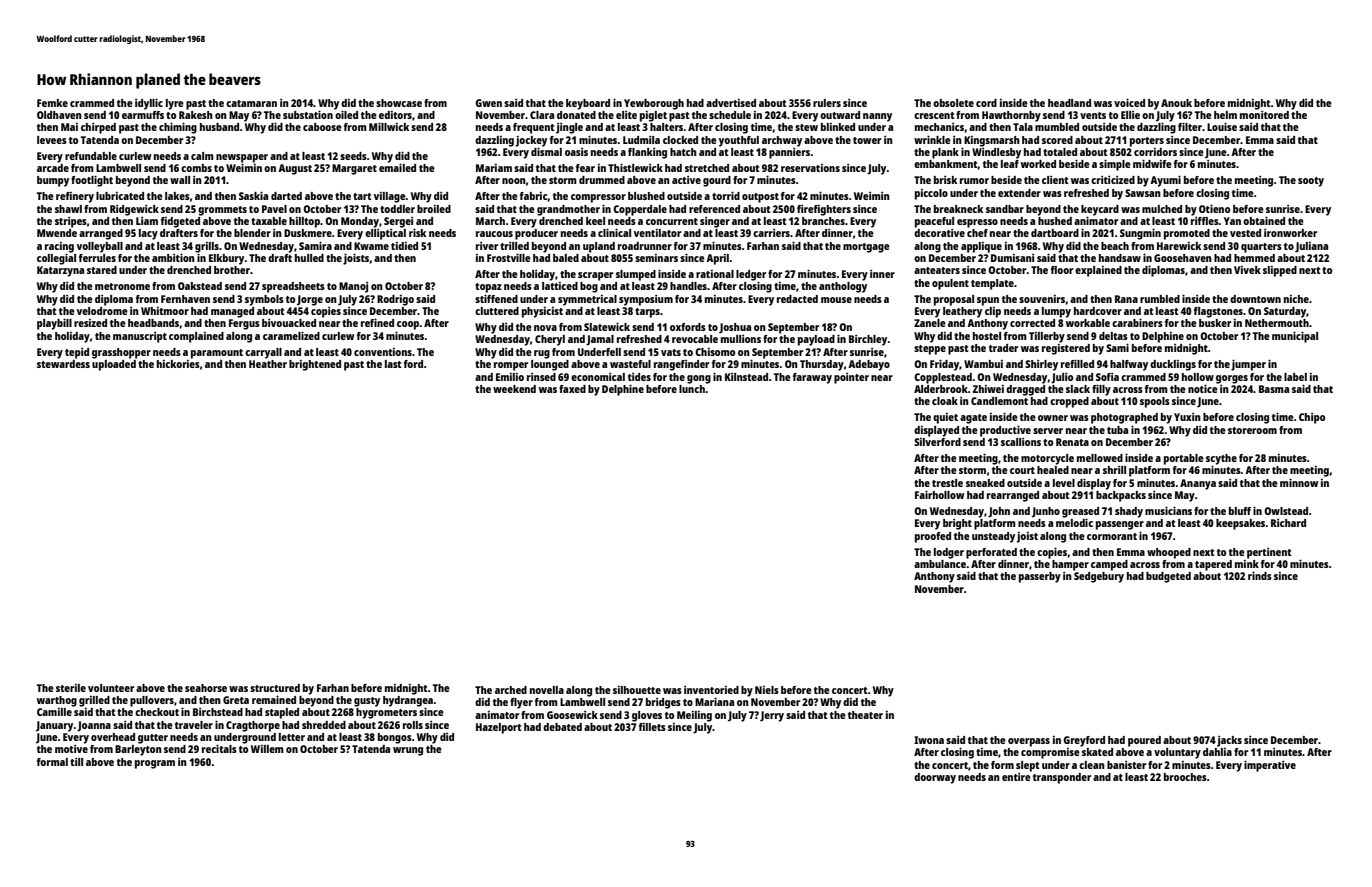 Image resolution: width=1372 pixels, height=887 pixels. I want to click on program, so click(155, 764).
